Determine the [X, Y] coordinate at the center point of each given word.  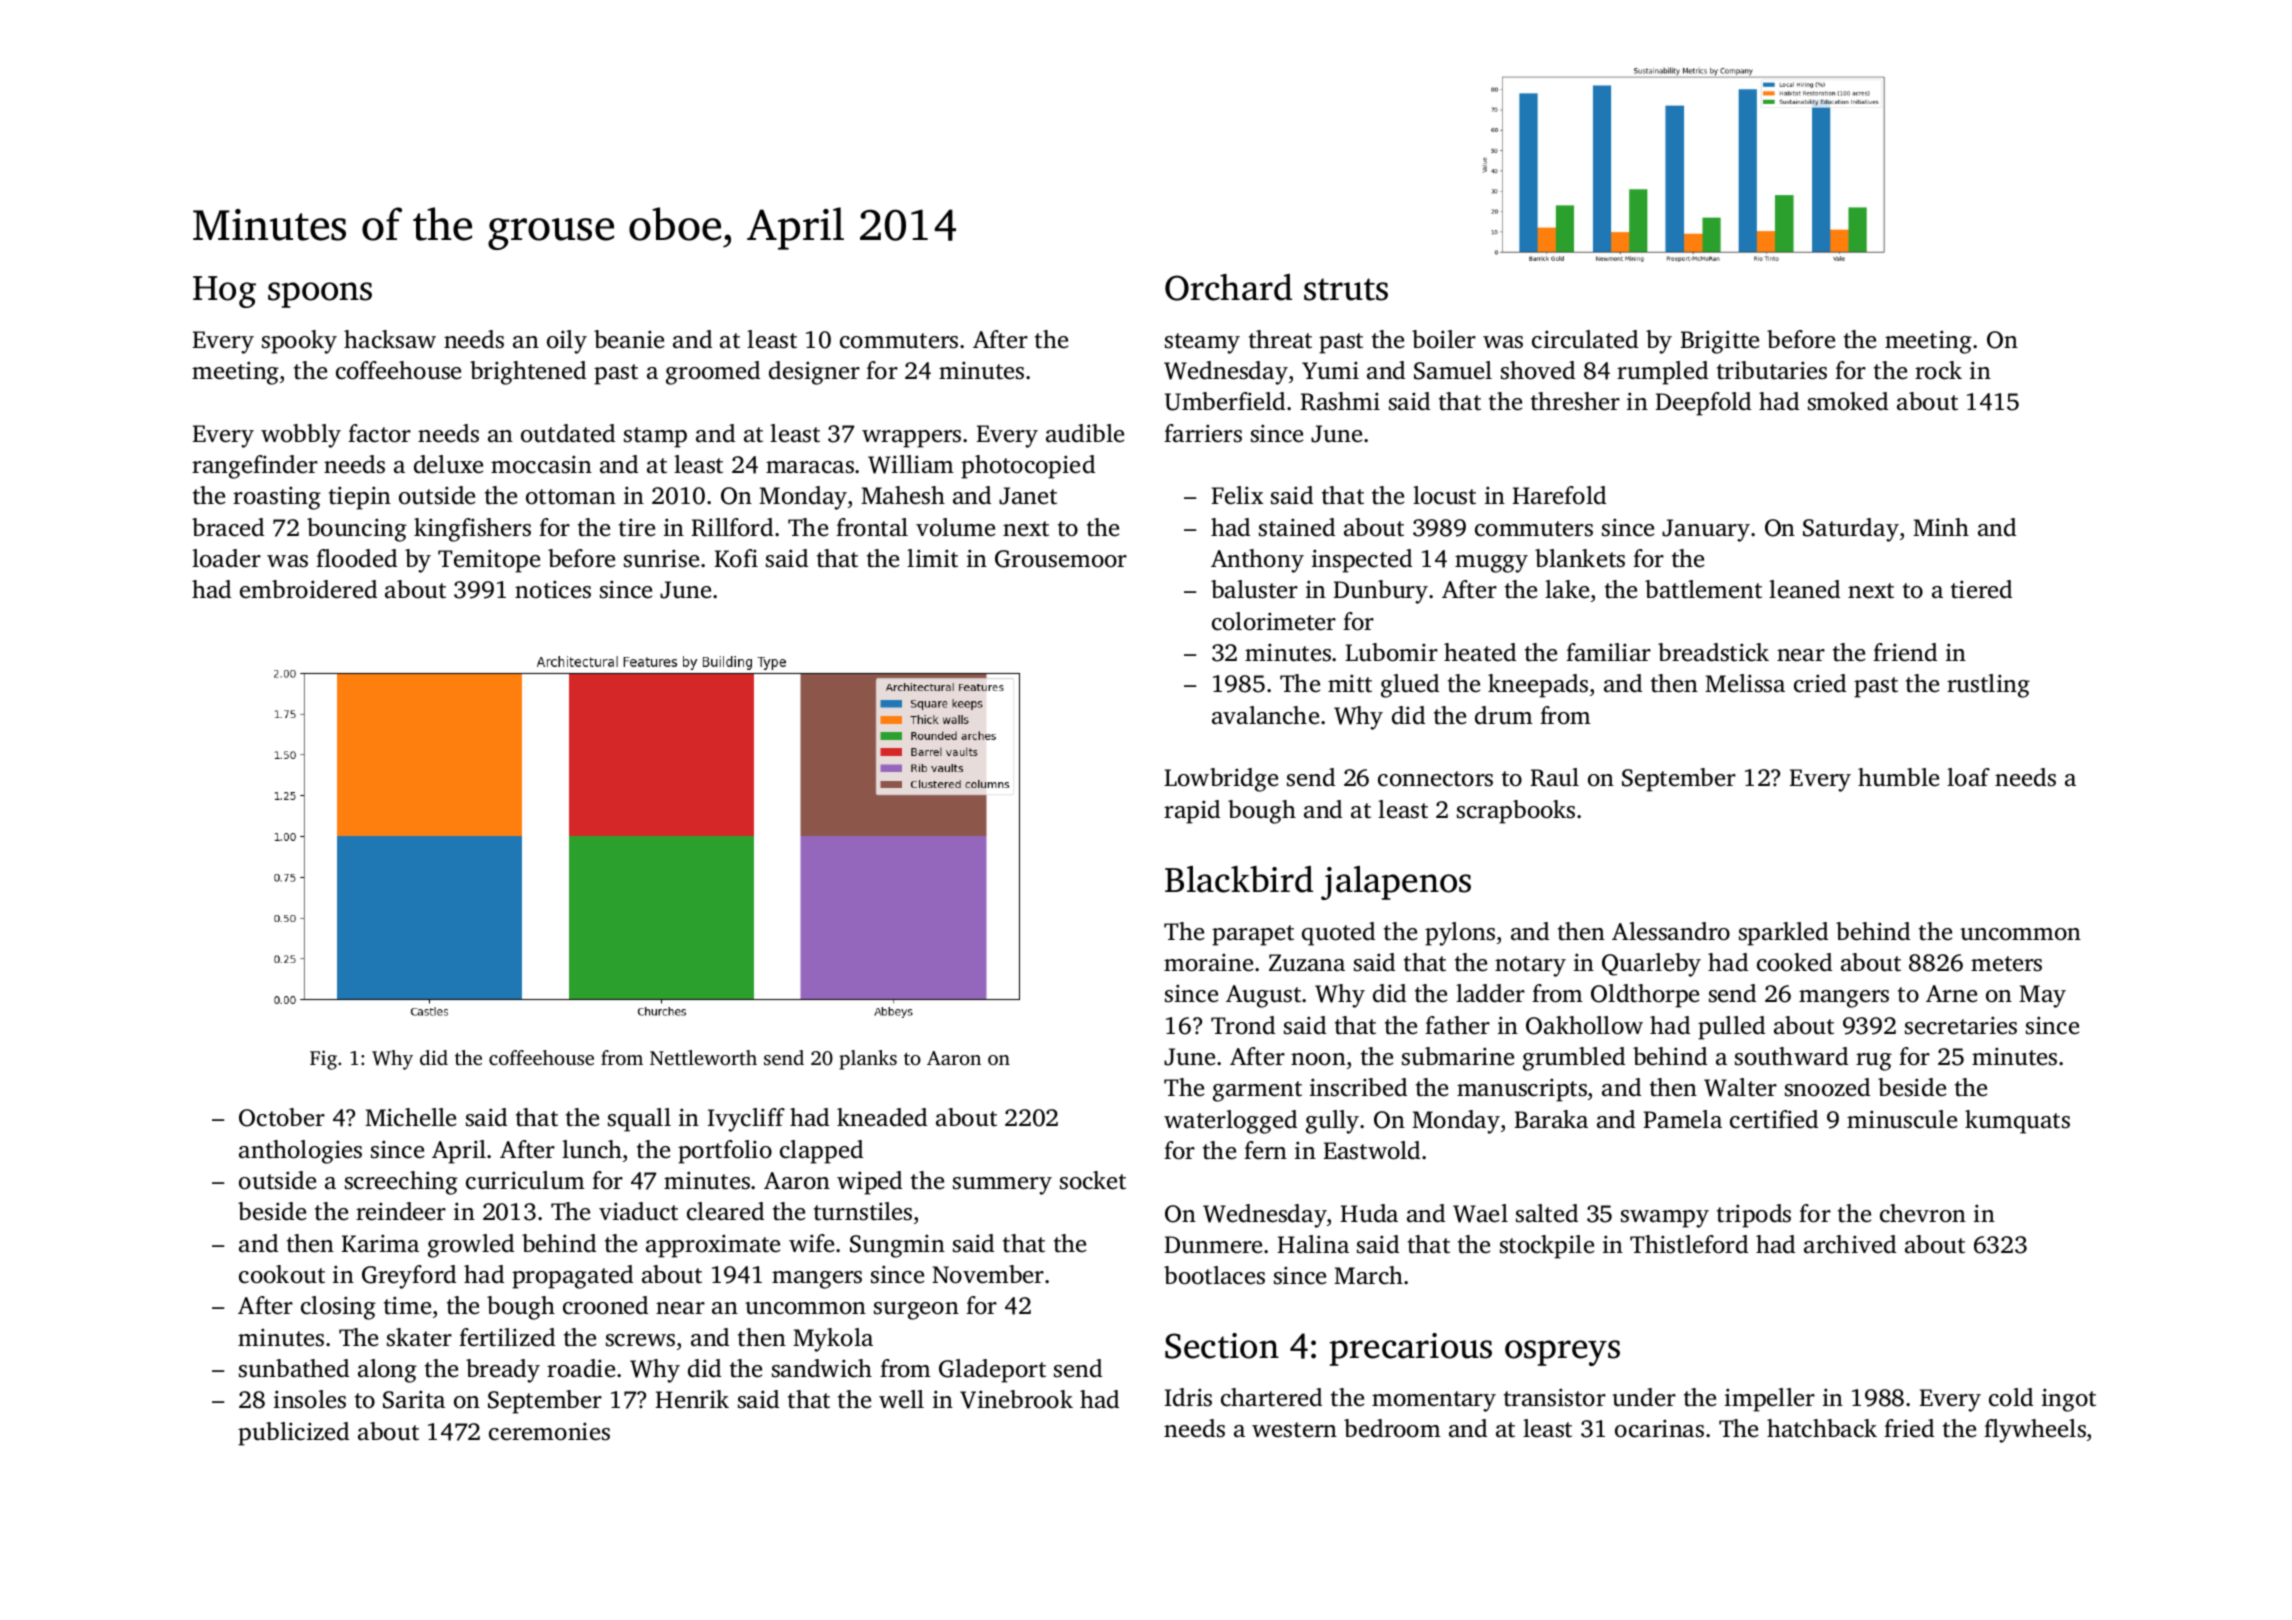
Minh [1941, 527]
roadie [581, 1368]
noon [1318, 1059]
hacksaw [390, 339]
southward [1791, 1056]
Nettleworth [703, 1057]
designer [814, 373]
